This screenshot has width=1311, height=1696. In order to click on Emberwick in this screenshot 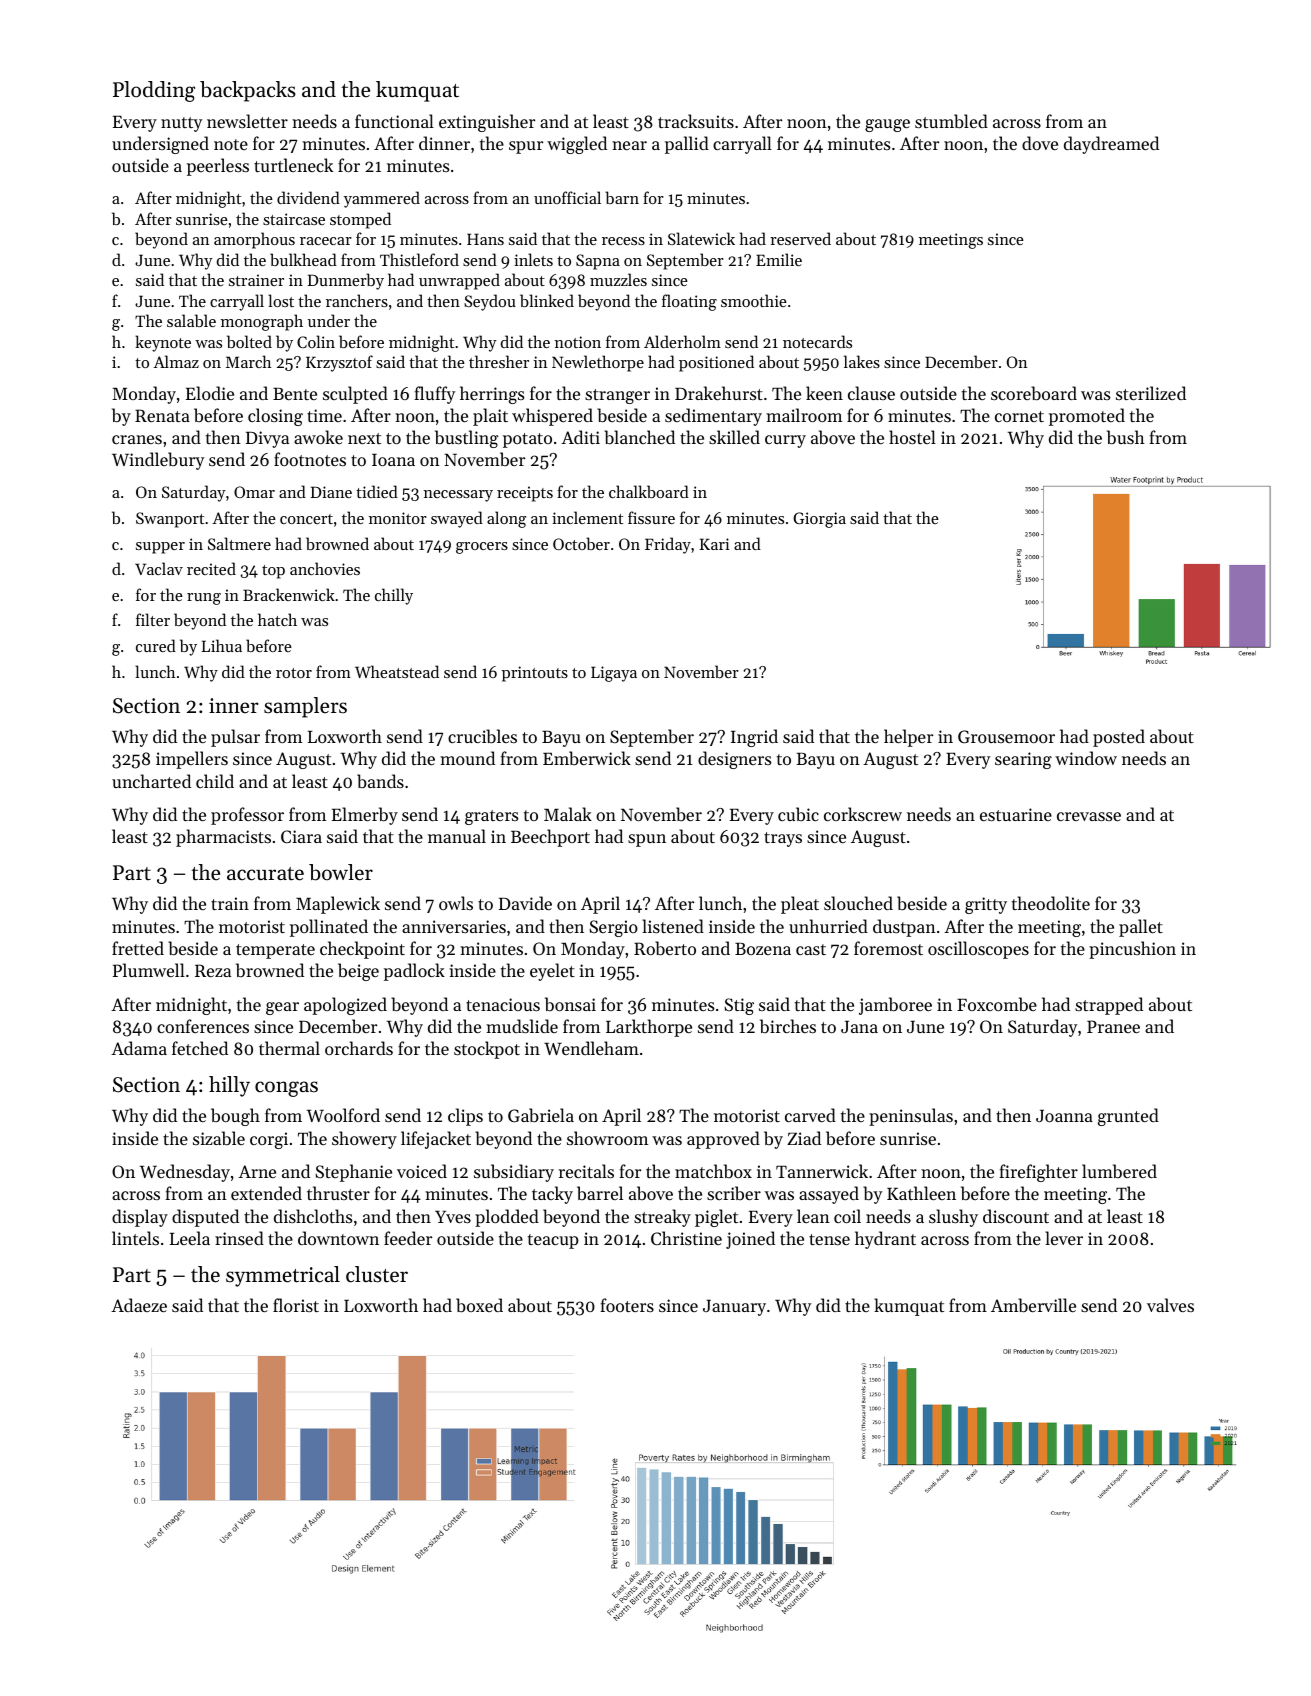, I will do `click(587, 758)`.
